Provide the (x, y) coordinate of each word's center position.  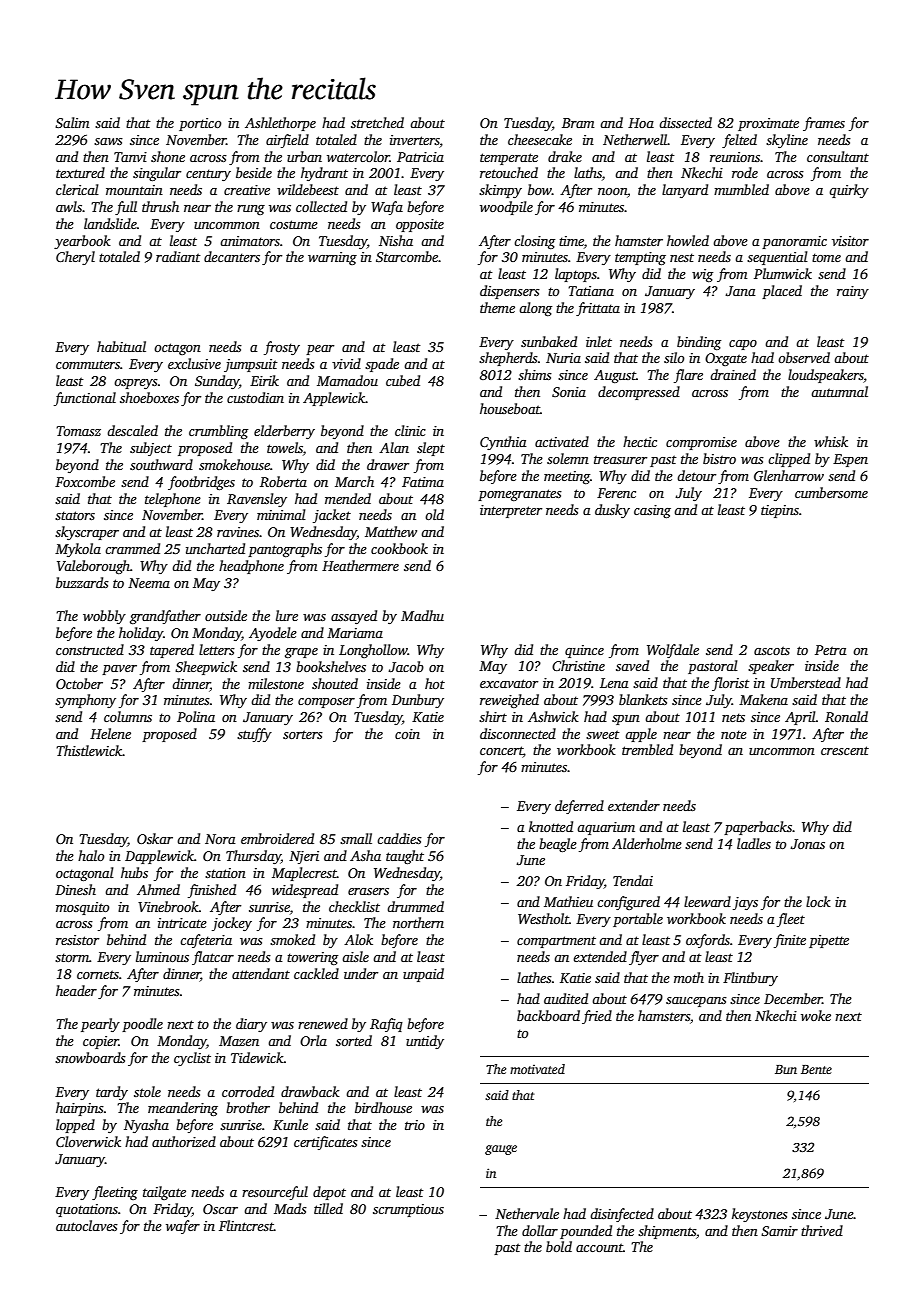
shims (535, 374)
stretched (377, 122)
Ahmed (158, 889)
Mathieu (568, 901)
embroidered (277, 838)
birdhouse (383, 1107)
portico (200, 124)
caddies (399, 838)
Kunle (290, 1124)
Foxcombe (85, 481)
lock (818, 901)
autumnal (839, 391)
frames (824, 124)
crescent (845, 750)
